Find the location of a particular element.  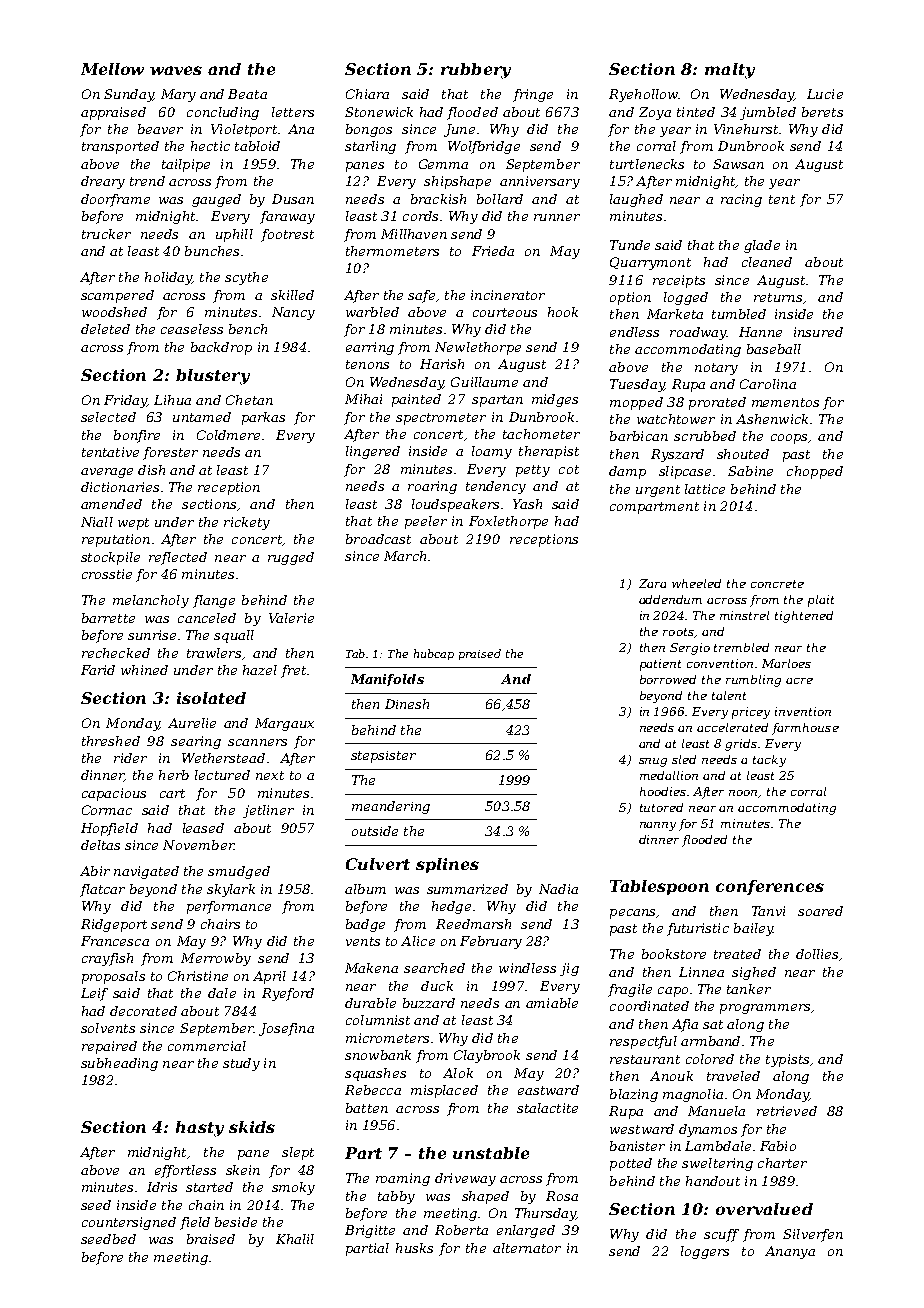

repaired is located at coordinates (109, 1047).
